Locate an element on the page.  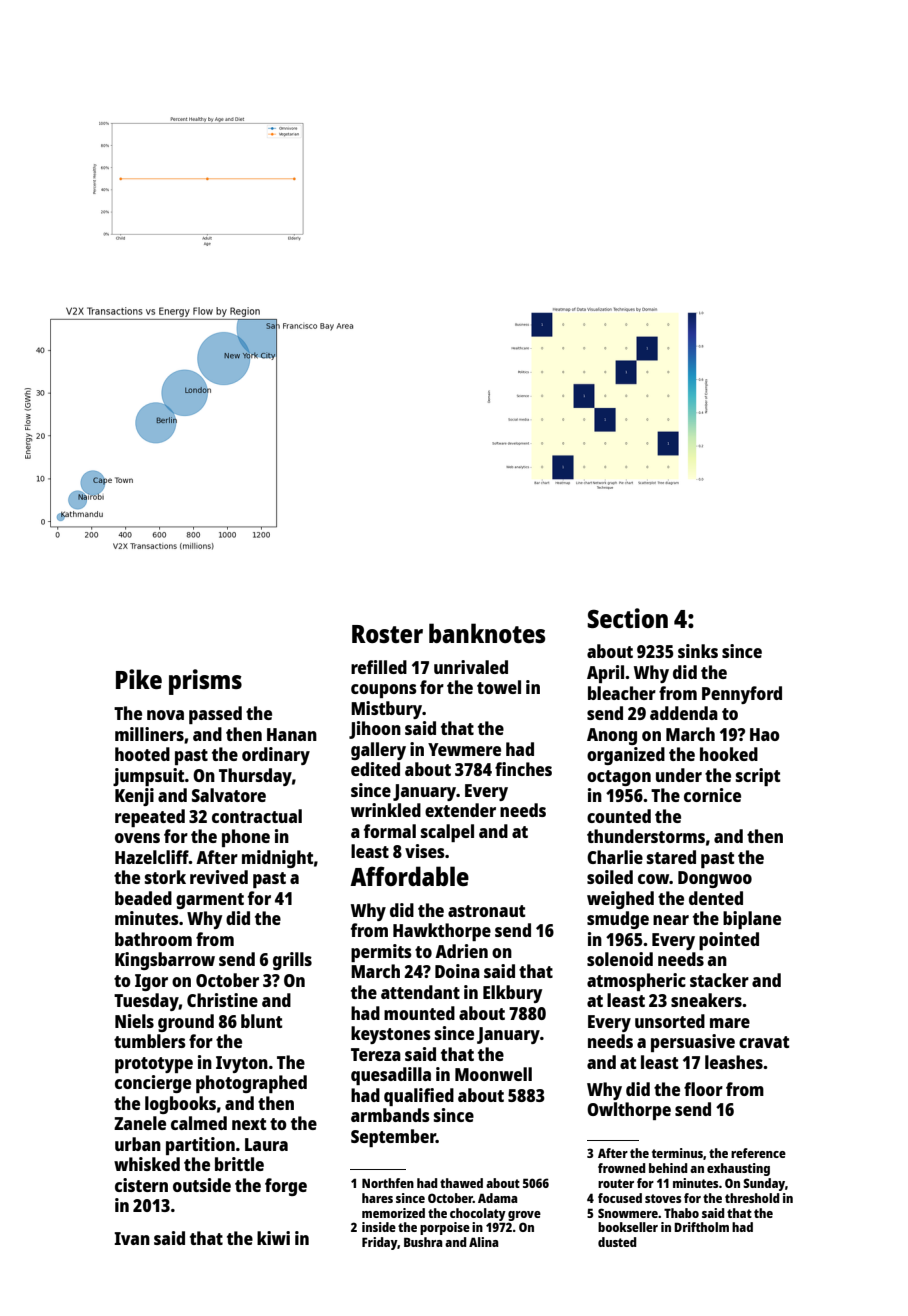
vises is located at coordinates (425, 851).
